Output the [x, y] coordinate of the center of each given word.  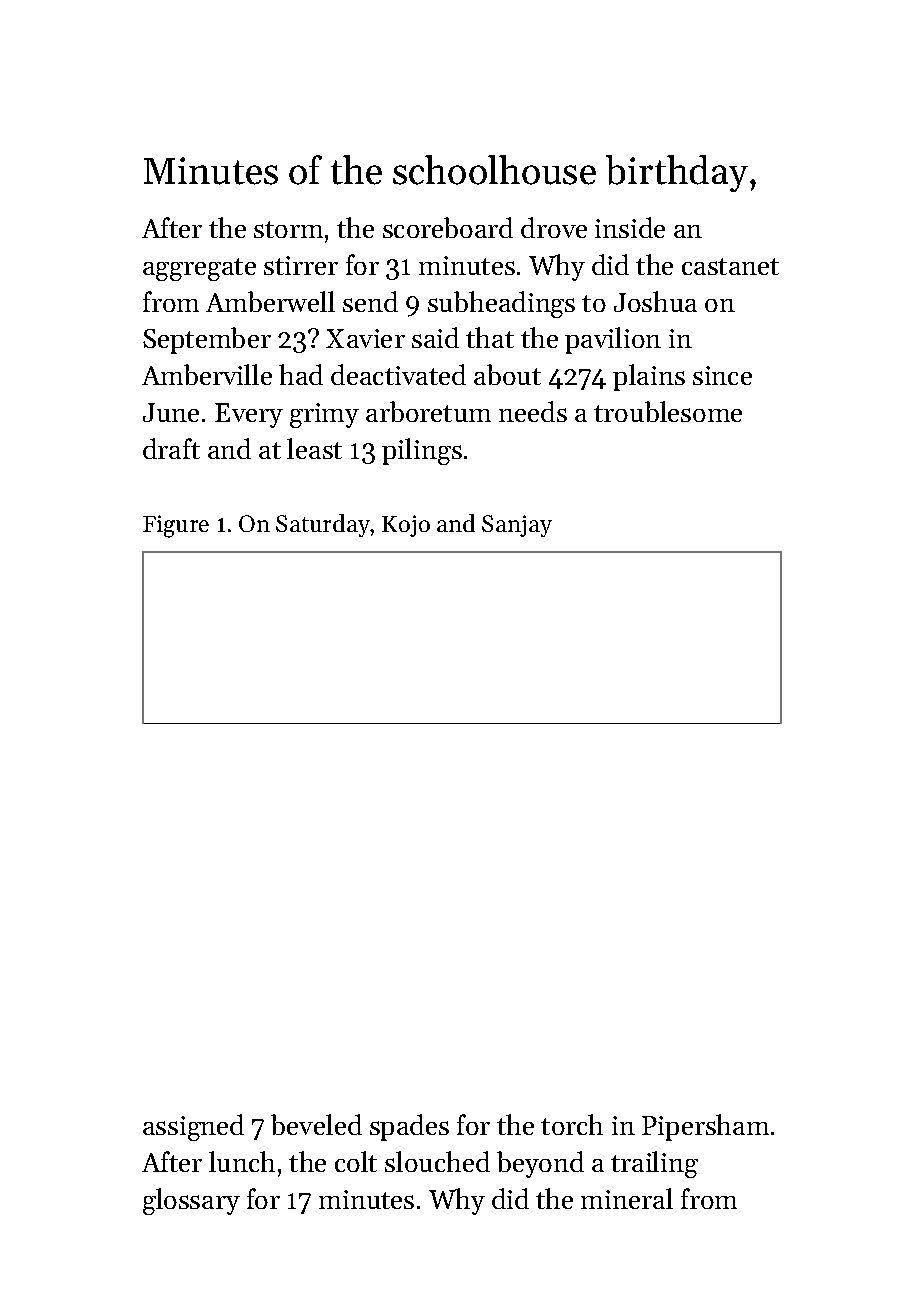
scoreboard [448, 227]
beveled [316, 1124]
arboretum [428, 411]
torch [572, 1124]
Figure [176, 526]
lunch [242, 1161]
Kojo [406, 526]
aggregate [199, 269]
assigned [193, 1127]
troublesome [668, 411]
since [722, 375]
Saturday [323, 525]
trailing [654, 1164]
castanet [730, 266]
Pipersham [705, 1127]
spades [409, 1127]
